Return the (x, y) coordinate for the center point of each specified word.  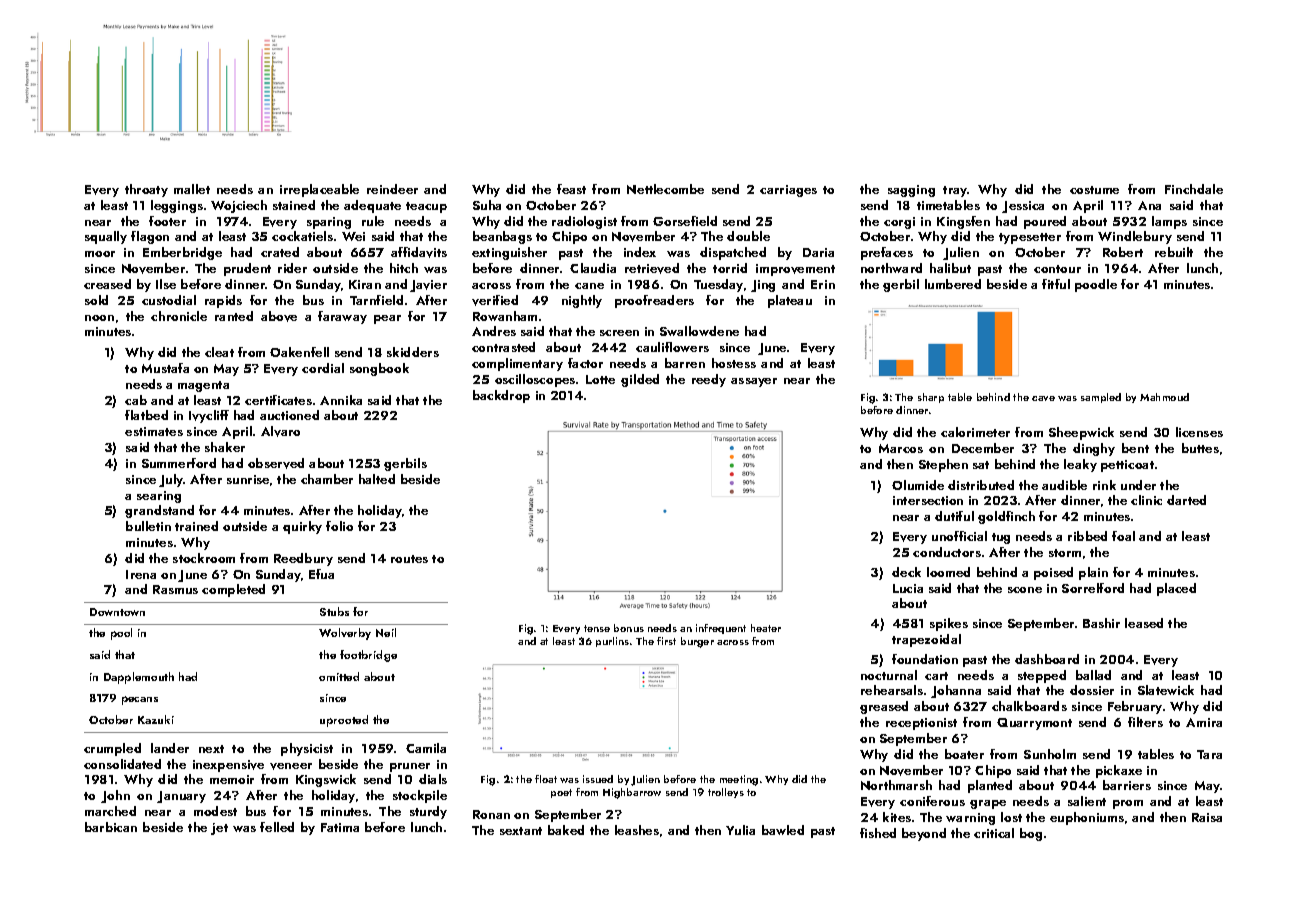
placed (1176, 589)
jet (219, 829)
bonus (629, 628)
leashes (637, 830)
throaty (146, 190)
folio (339, 526)
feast (571, 189)
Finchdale (1194, 189)
